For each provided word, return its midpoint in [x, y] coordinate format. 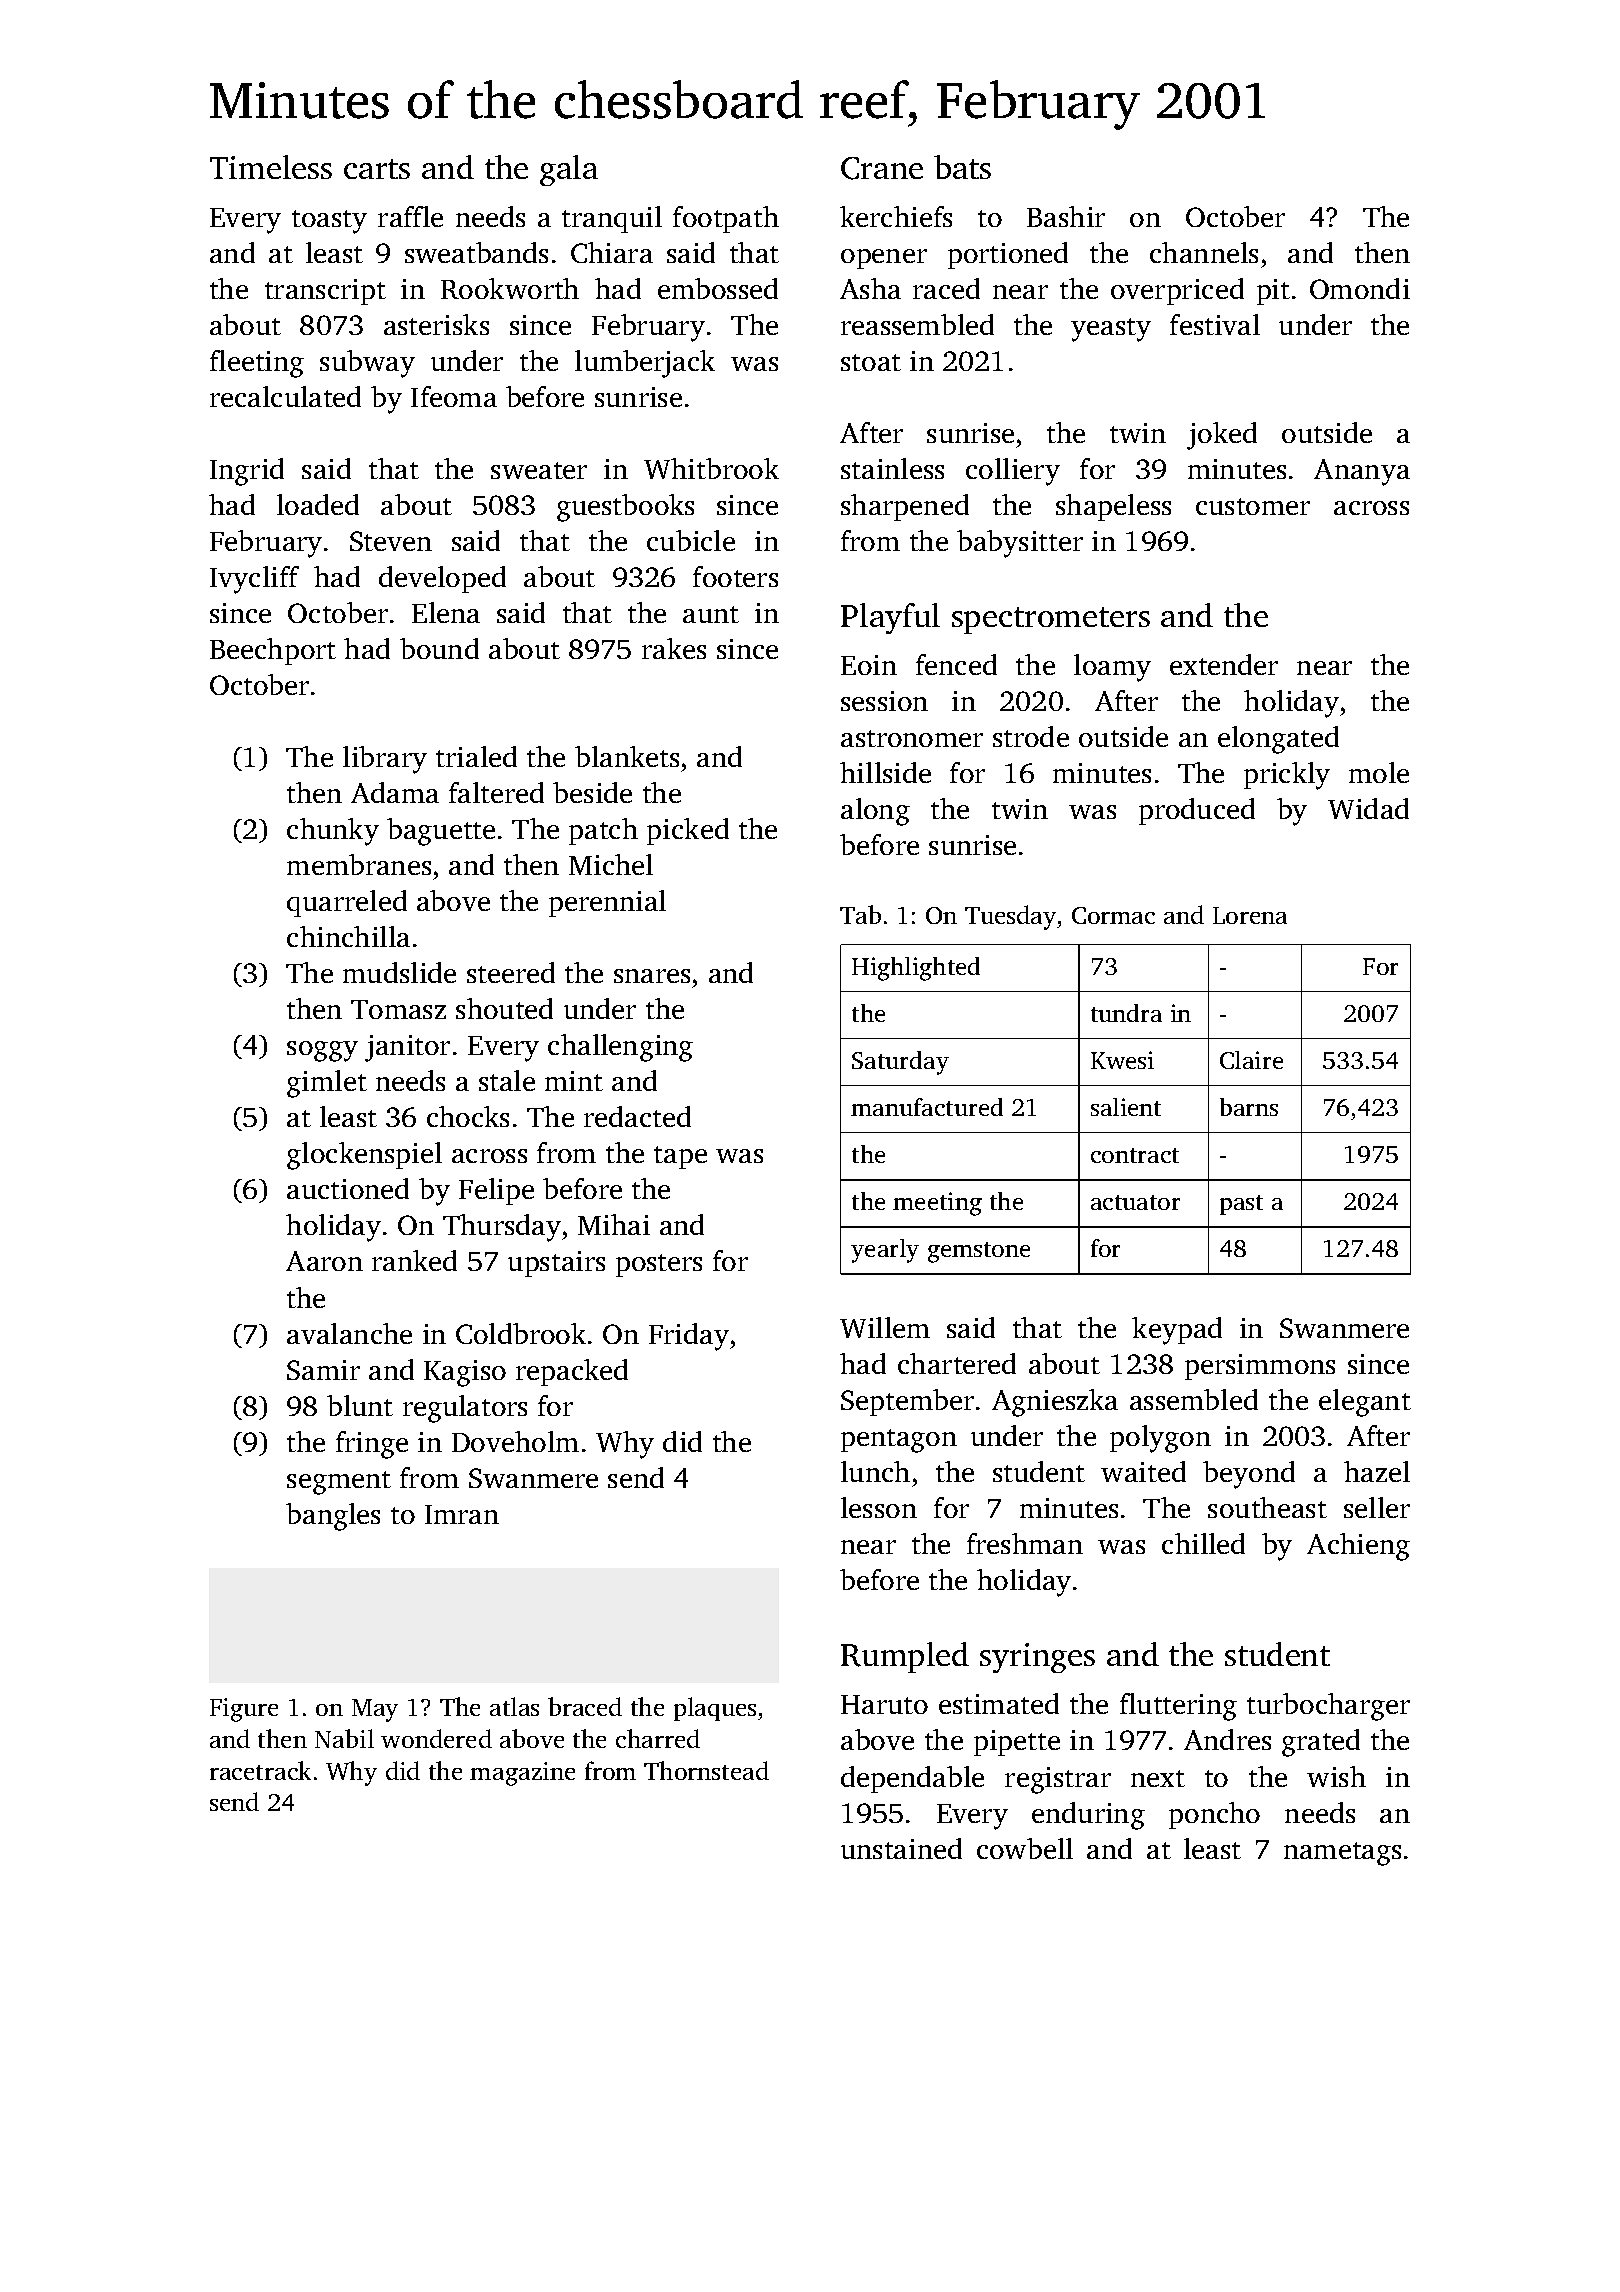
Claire [1251, 1060]
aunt [711, 614]
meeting [937, 1204]
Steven [391, 541]
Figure [244, 1710]
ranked [414, 1260]
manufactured [927, 1107]
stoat [871, 362]
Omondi [1360, 288]
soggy [322, 1051]
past [1241, 1205]
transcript [325, 292]
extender [1224, 664]
